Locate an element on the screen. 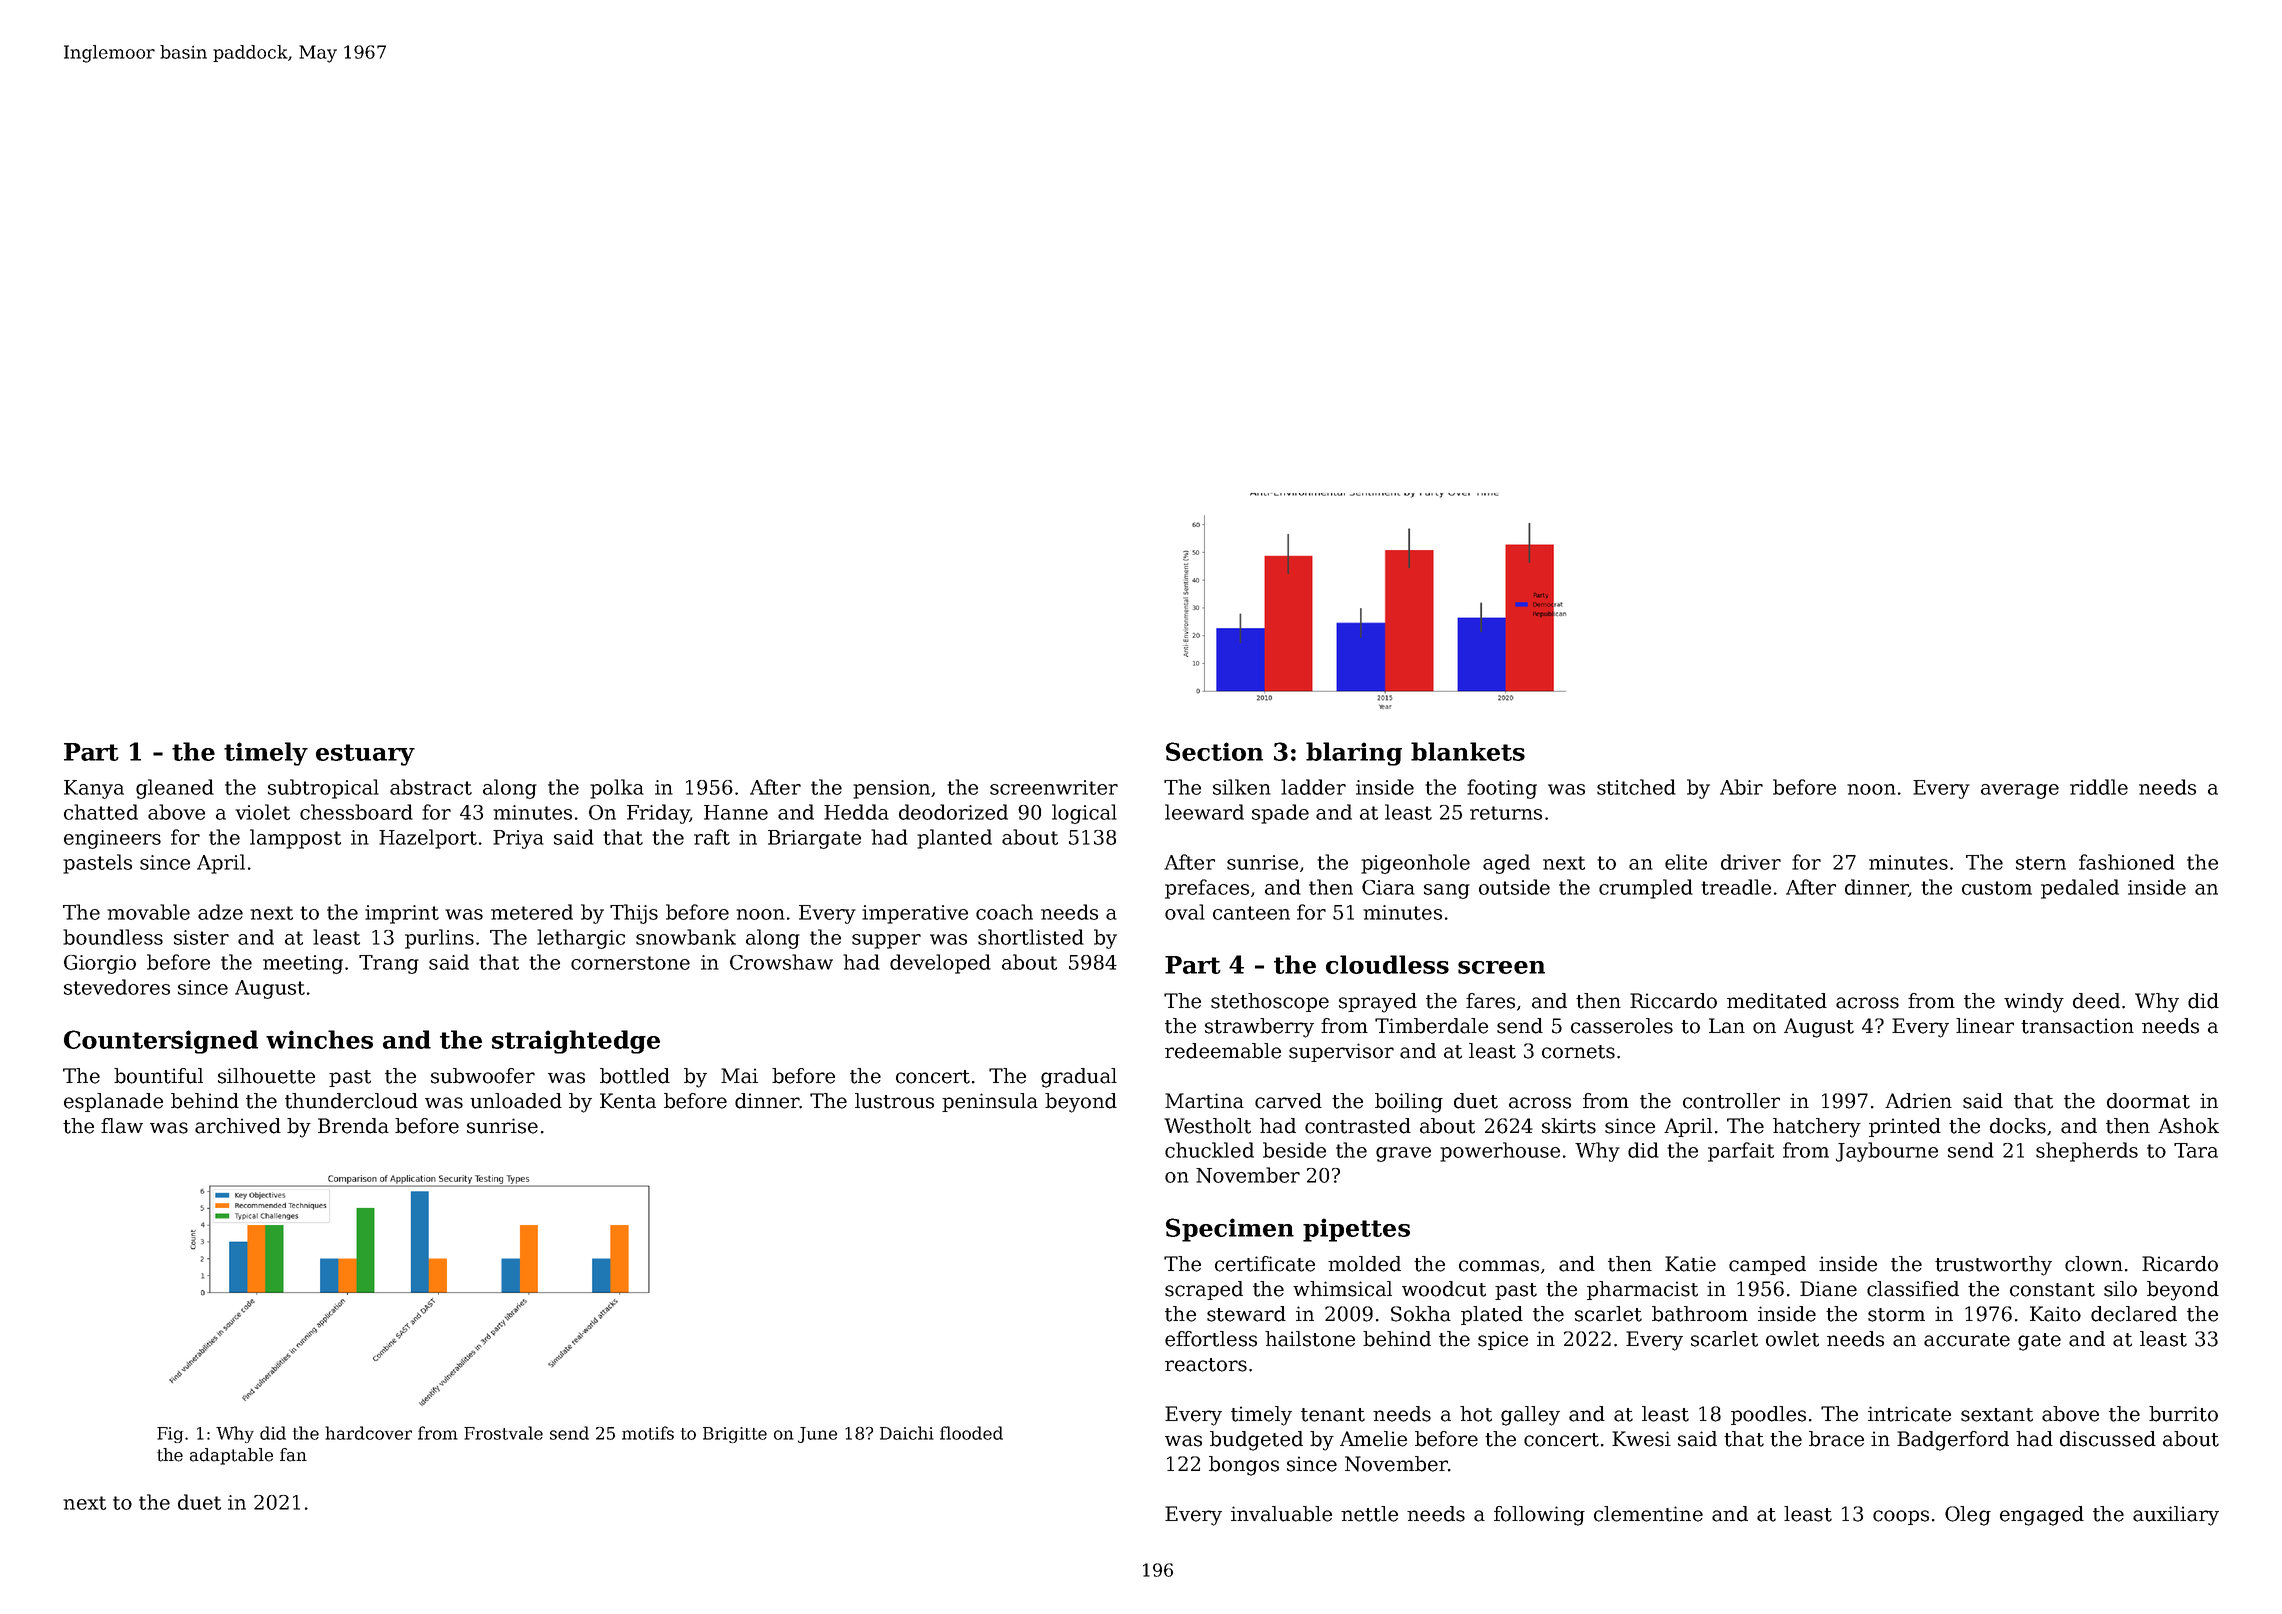 The width and height of the screenshot is (2282, 1614). burrito is located at coordinates (2183, 1414).
